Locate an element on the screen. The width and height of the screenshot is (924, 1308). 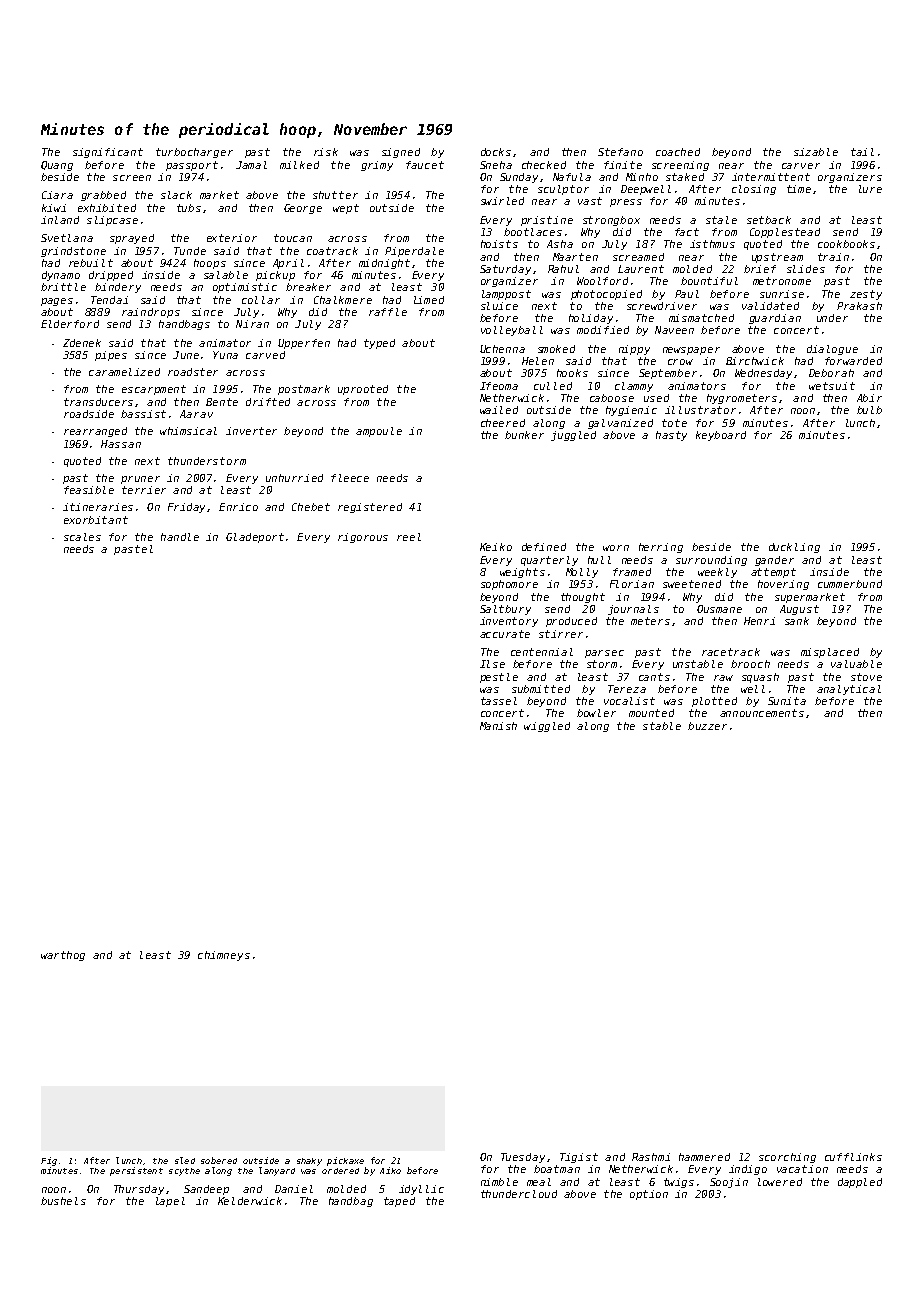
bushels is located at coordinates (63, 1201).
